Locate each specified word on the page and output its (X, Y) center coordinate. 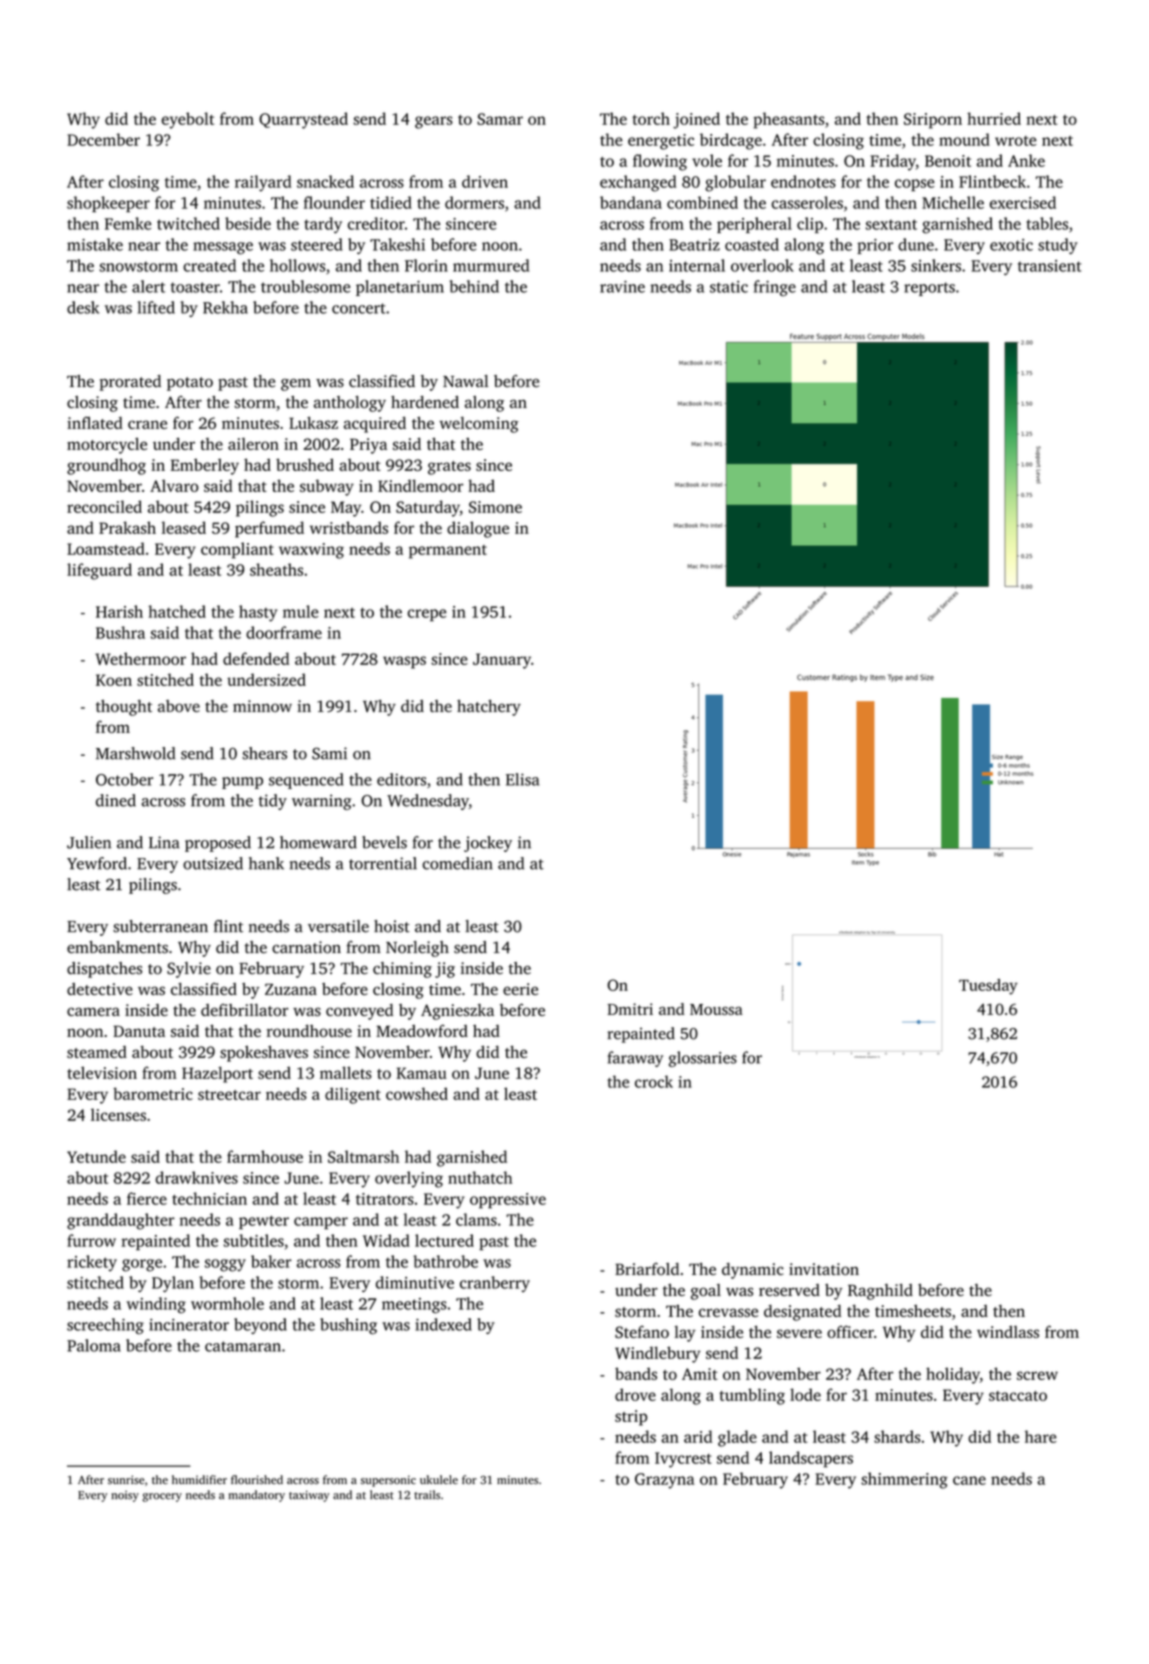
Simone (495, 507)
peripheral (754, 225)
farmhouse (265, 1156)
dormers (474, 202)
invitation (824, 1269)
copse (915, 185)
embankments (117, 947)
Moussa (716, 1009)
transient (1049, 266)
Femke (128, 223)
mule (301, 611)
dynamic (753, 1271)
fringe (775, 288)
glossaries (703, 1059)
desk (83, 307)
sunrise (126, 1479)
